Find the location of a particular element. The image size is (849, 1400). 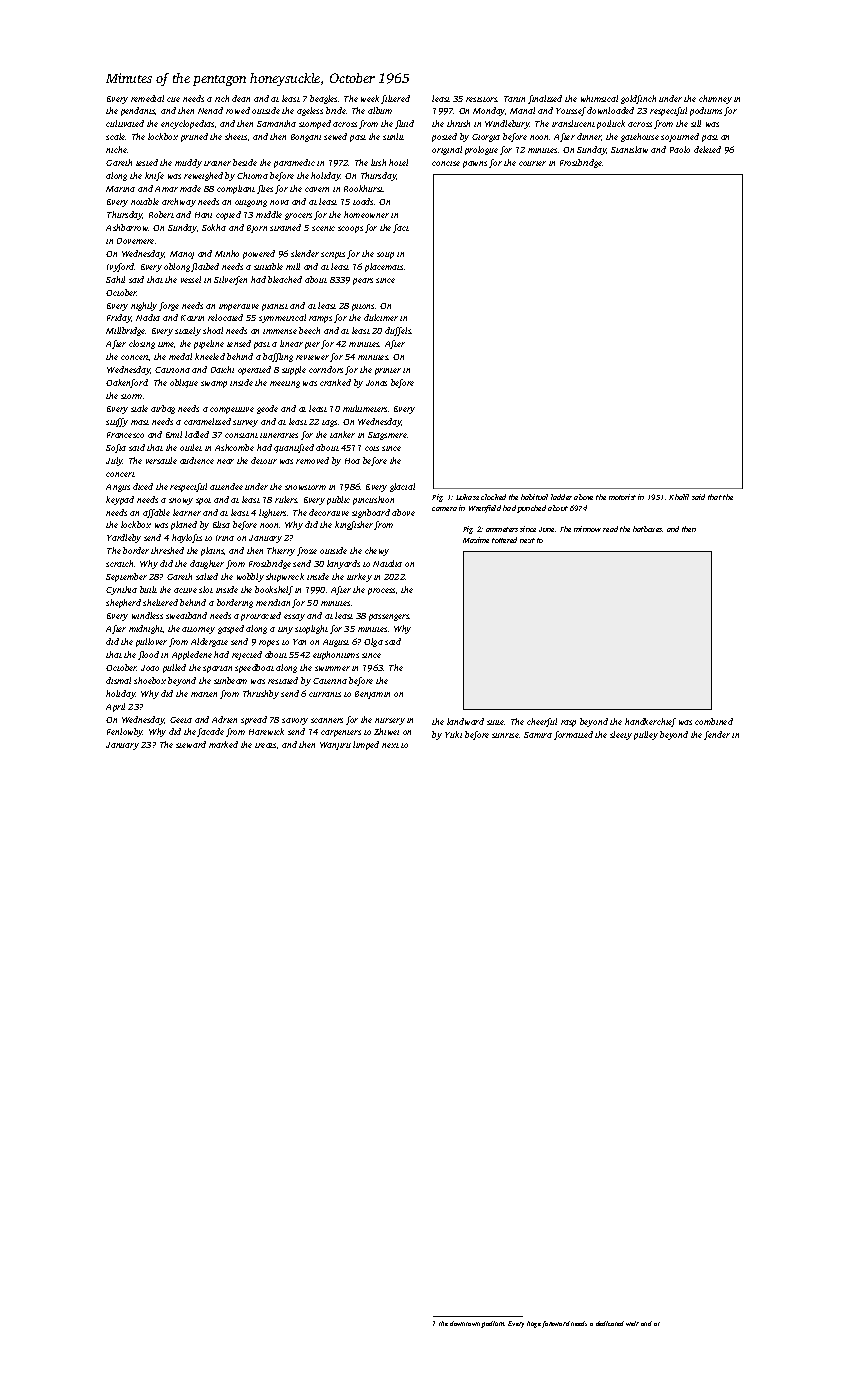

chimney is located at coordinates (715, 99).
